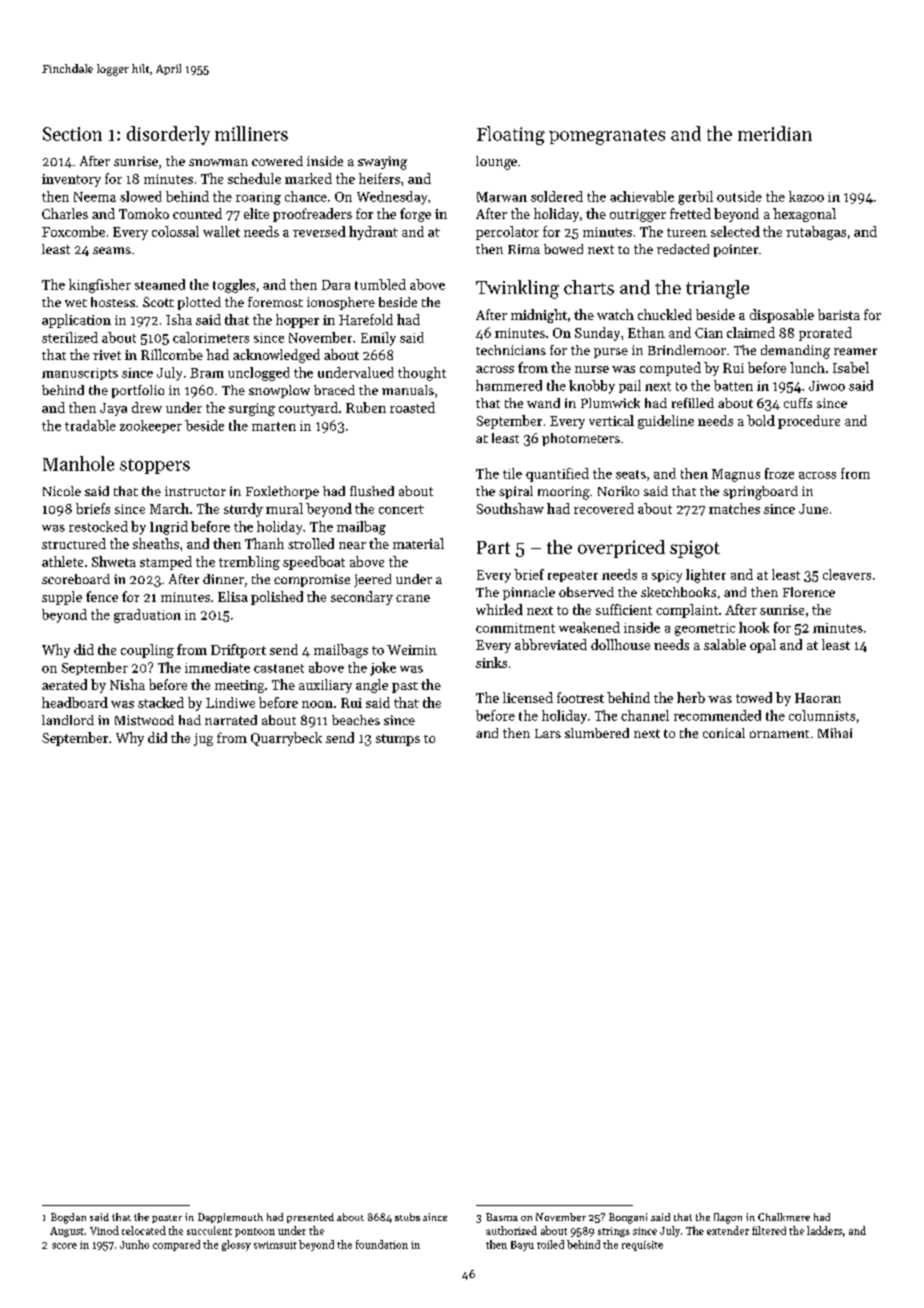 The image size is (924, 1308). What do you see at coordinates (407, 1217) in the screenshot?
I see `stubs` at bounding box center [407, 1217].
